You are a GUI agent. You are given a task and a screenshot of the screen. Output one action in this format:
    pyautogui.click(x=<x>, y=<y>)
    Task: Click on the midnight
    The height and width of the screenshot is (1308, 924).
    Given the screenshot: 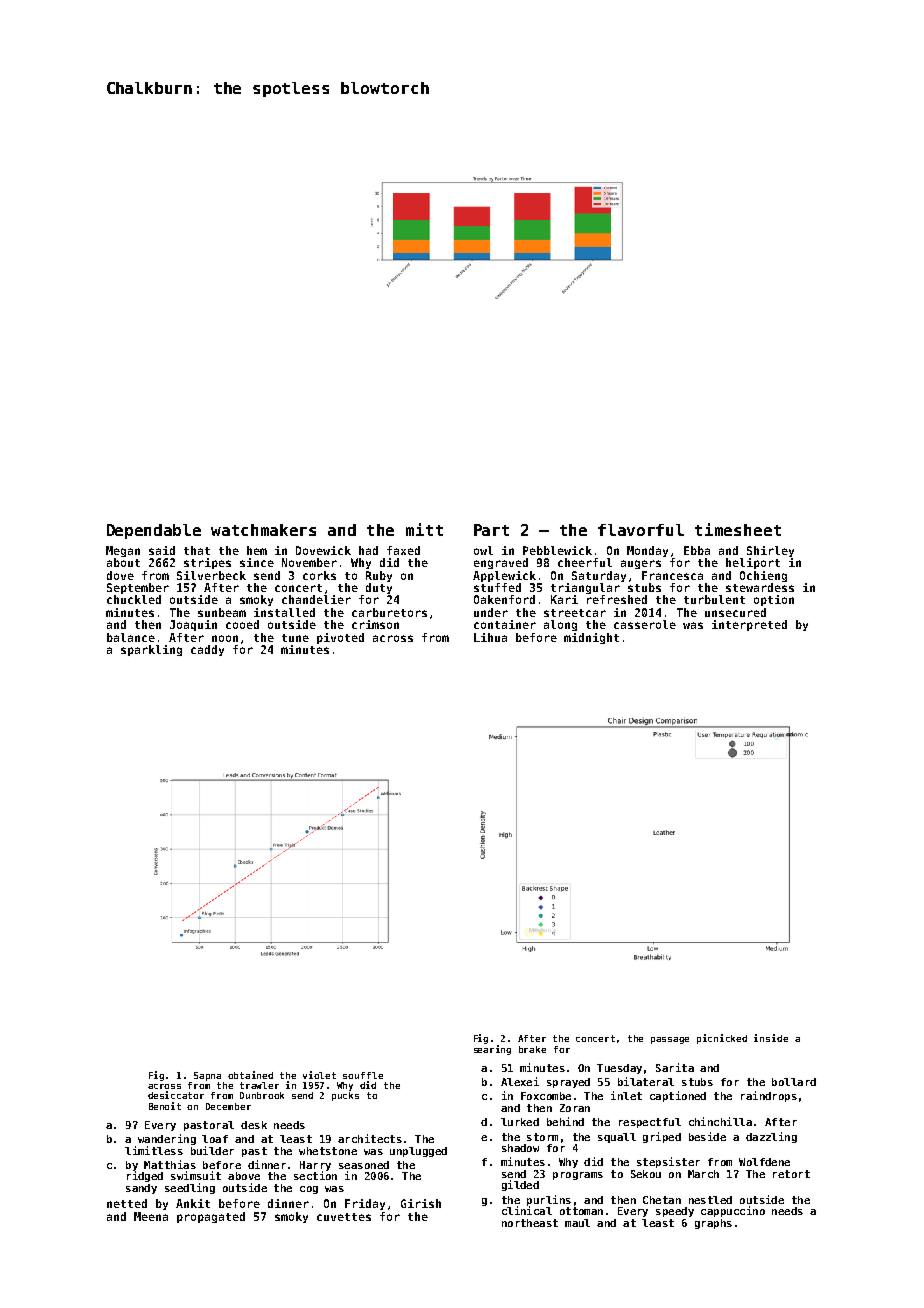 What is the action you would take?
    pyautogui.click(x=591, y=638)
